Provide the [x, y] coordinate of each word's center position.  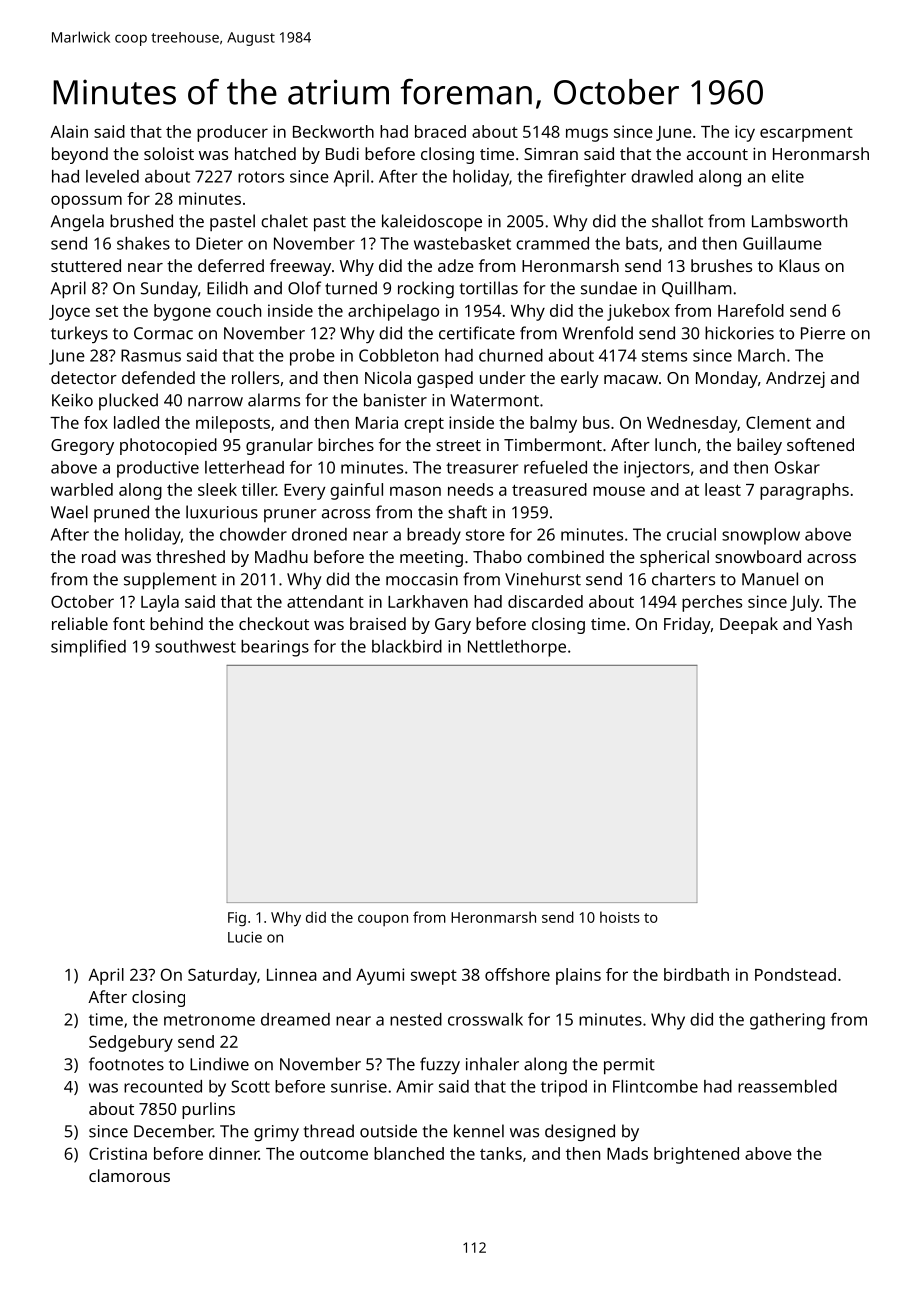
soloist [169, 153]
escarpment [806, 134]
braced [440, 131]
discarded [545, 601]
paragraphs [804, 491]
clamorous [129, 1175]
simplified [88, 648]
